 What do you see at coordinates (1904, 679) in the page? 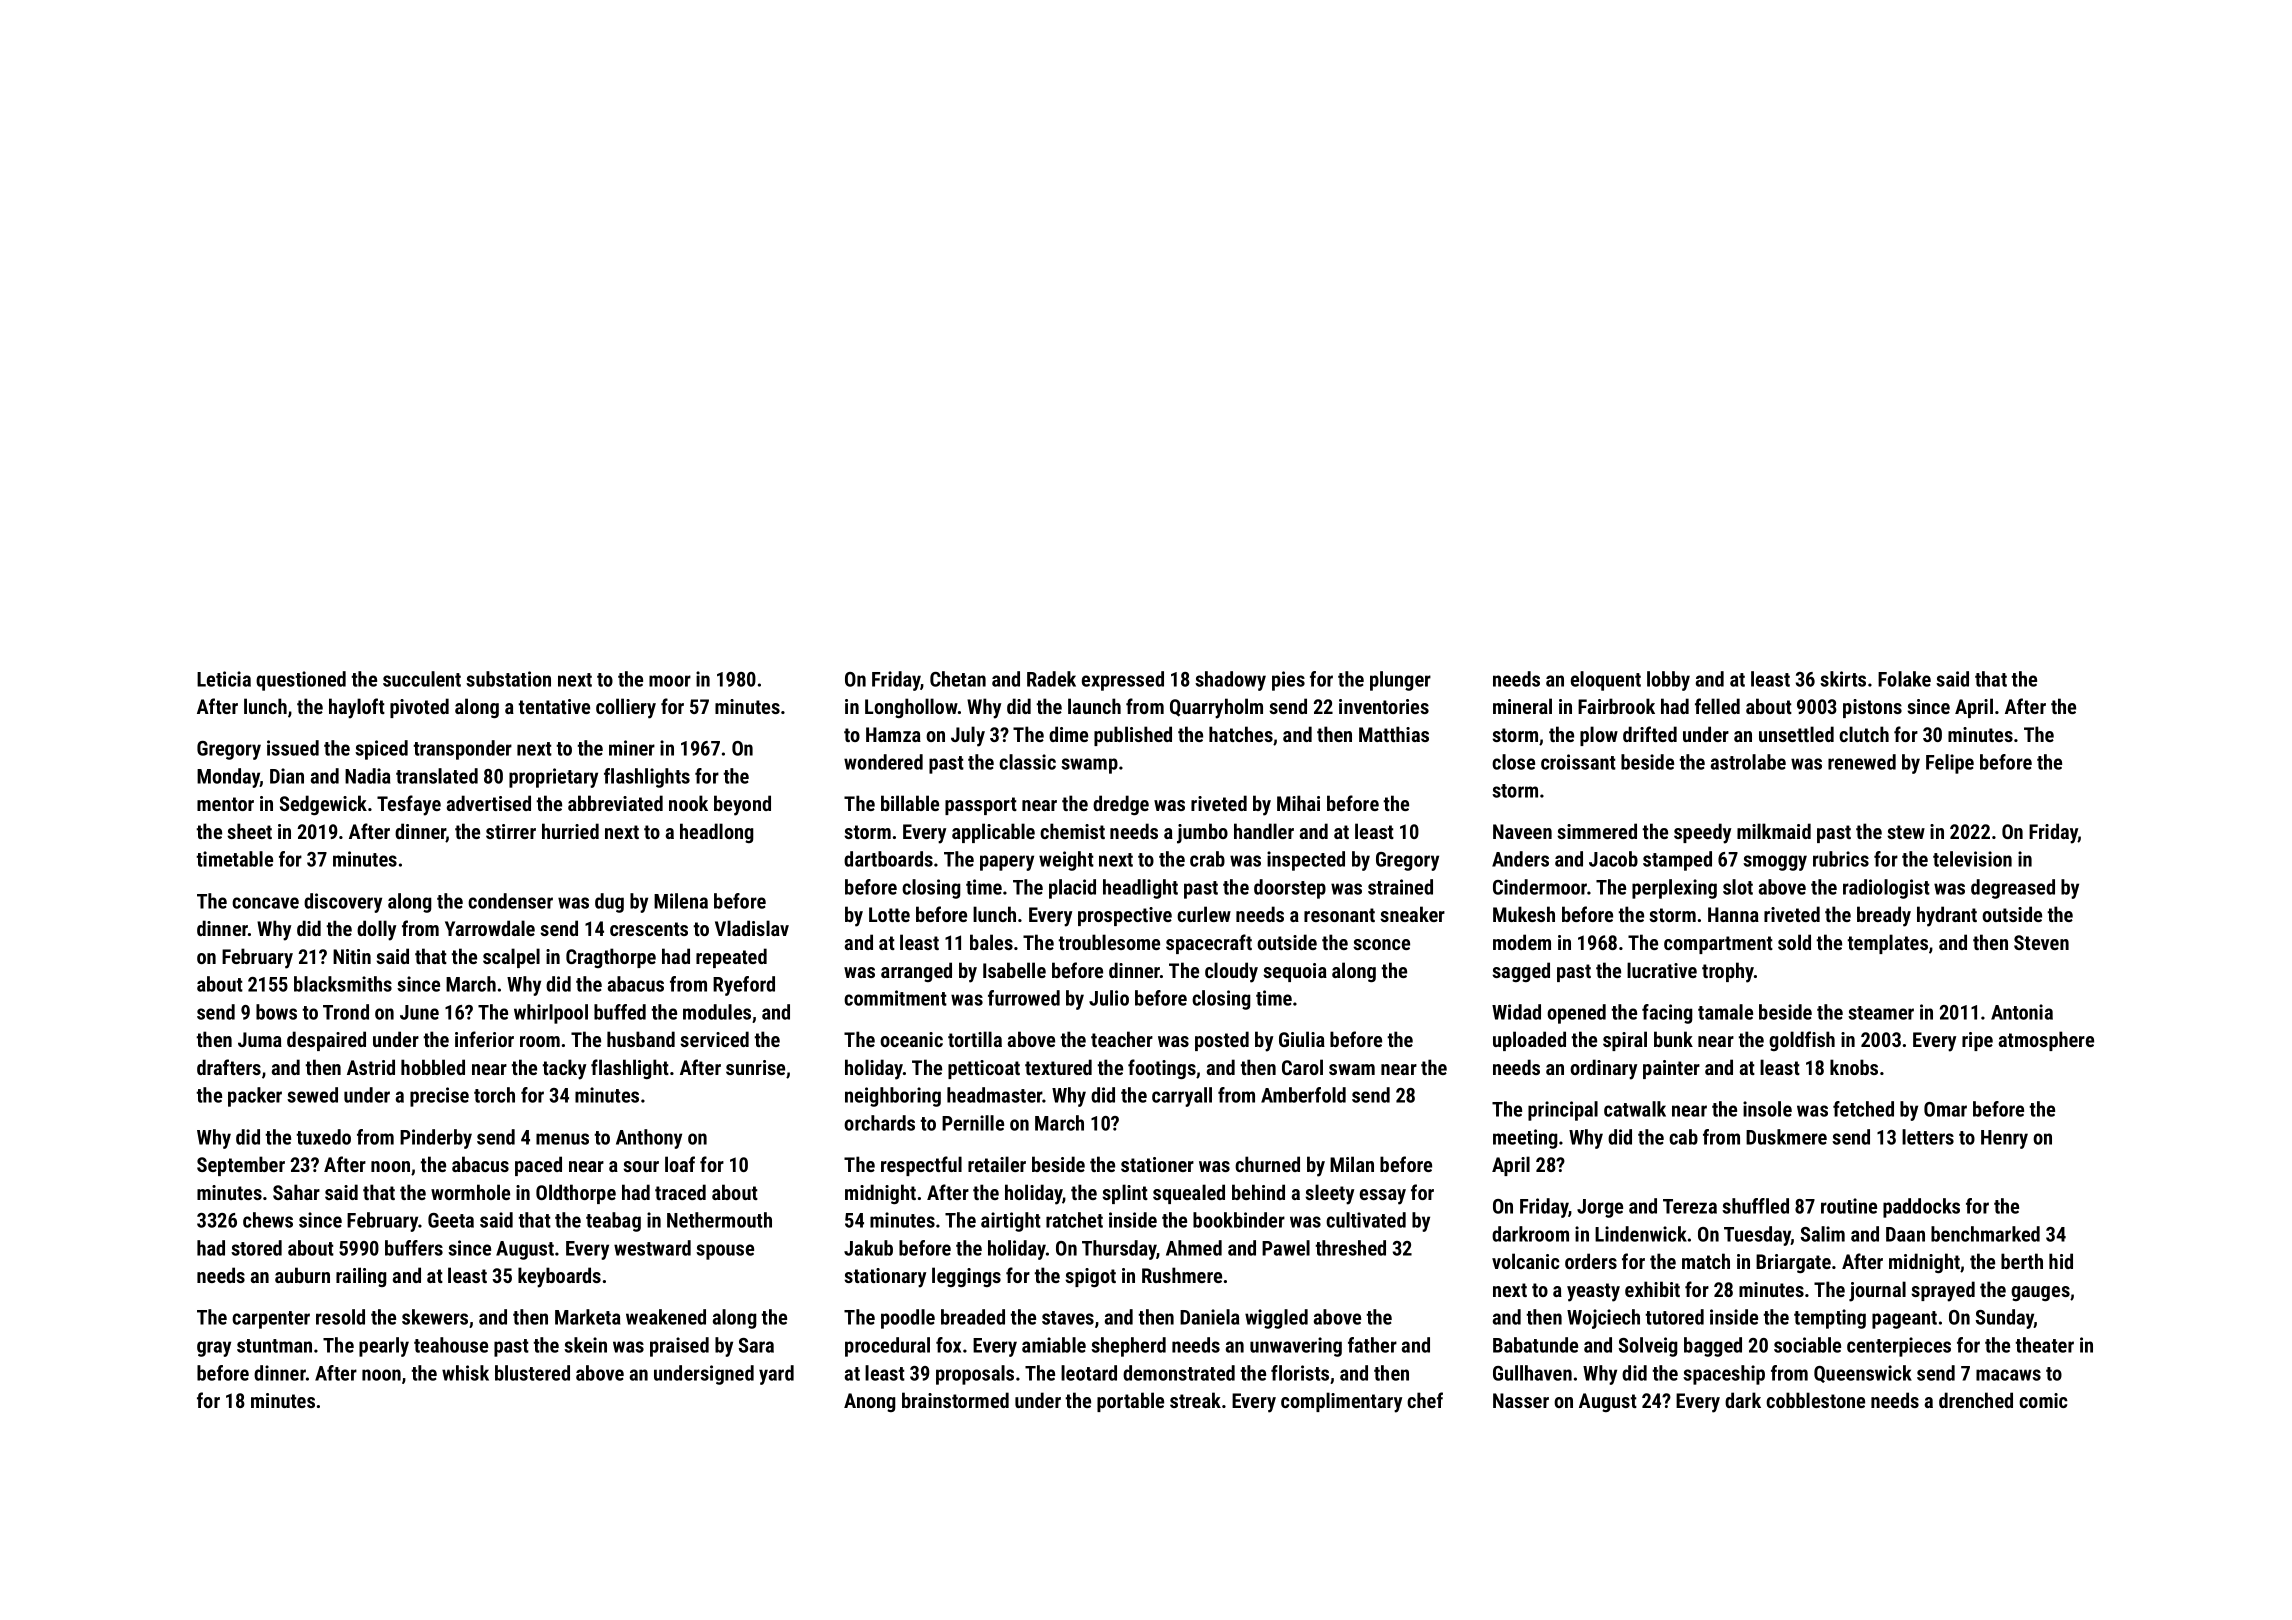
I see `Folake` at bounding box center [1904, 679].
